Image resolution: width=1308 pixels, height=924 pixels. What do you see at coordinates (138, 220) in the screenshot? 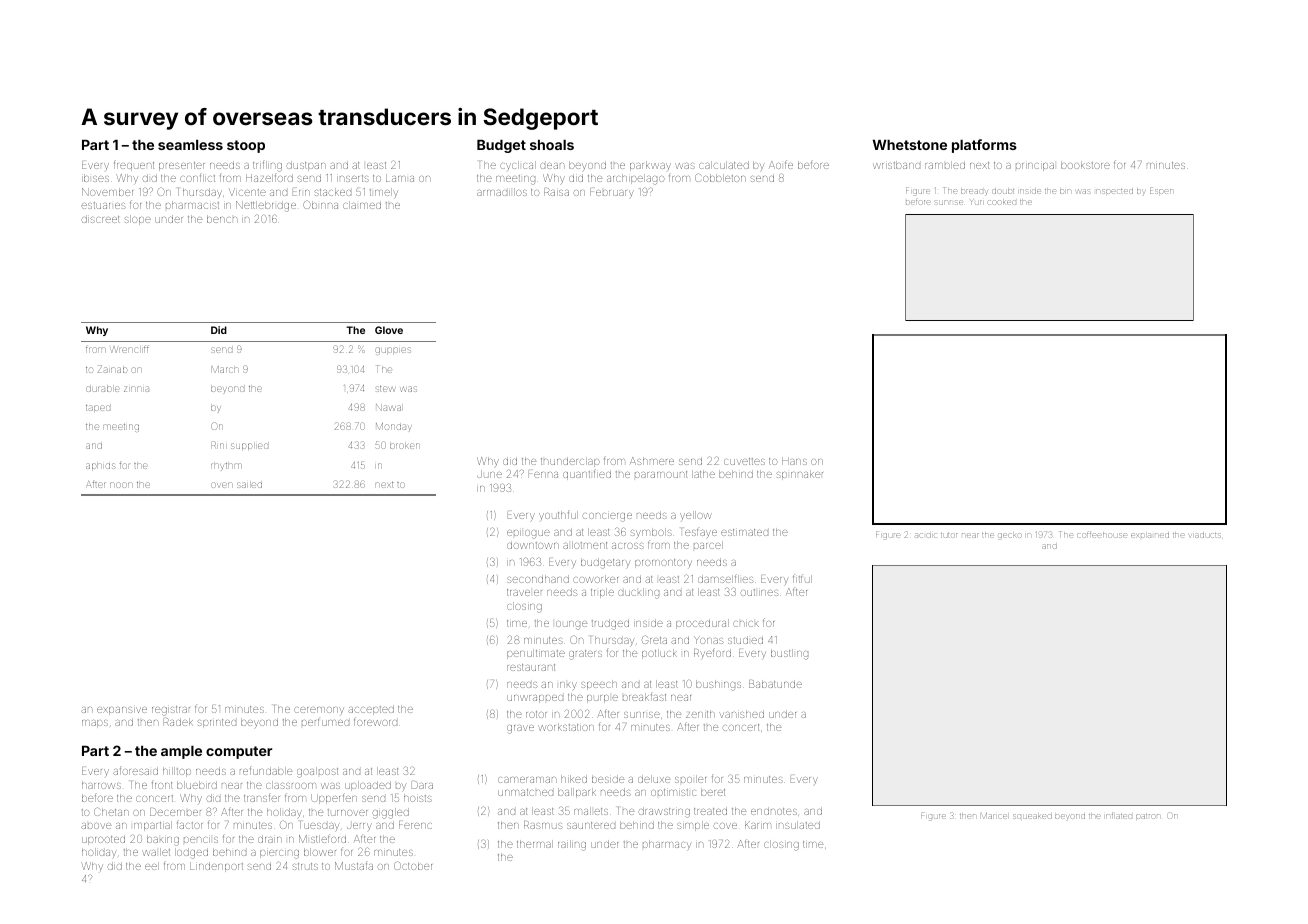
I see `slope` at bounding box center [138, 220].
